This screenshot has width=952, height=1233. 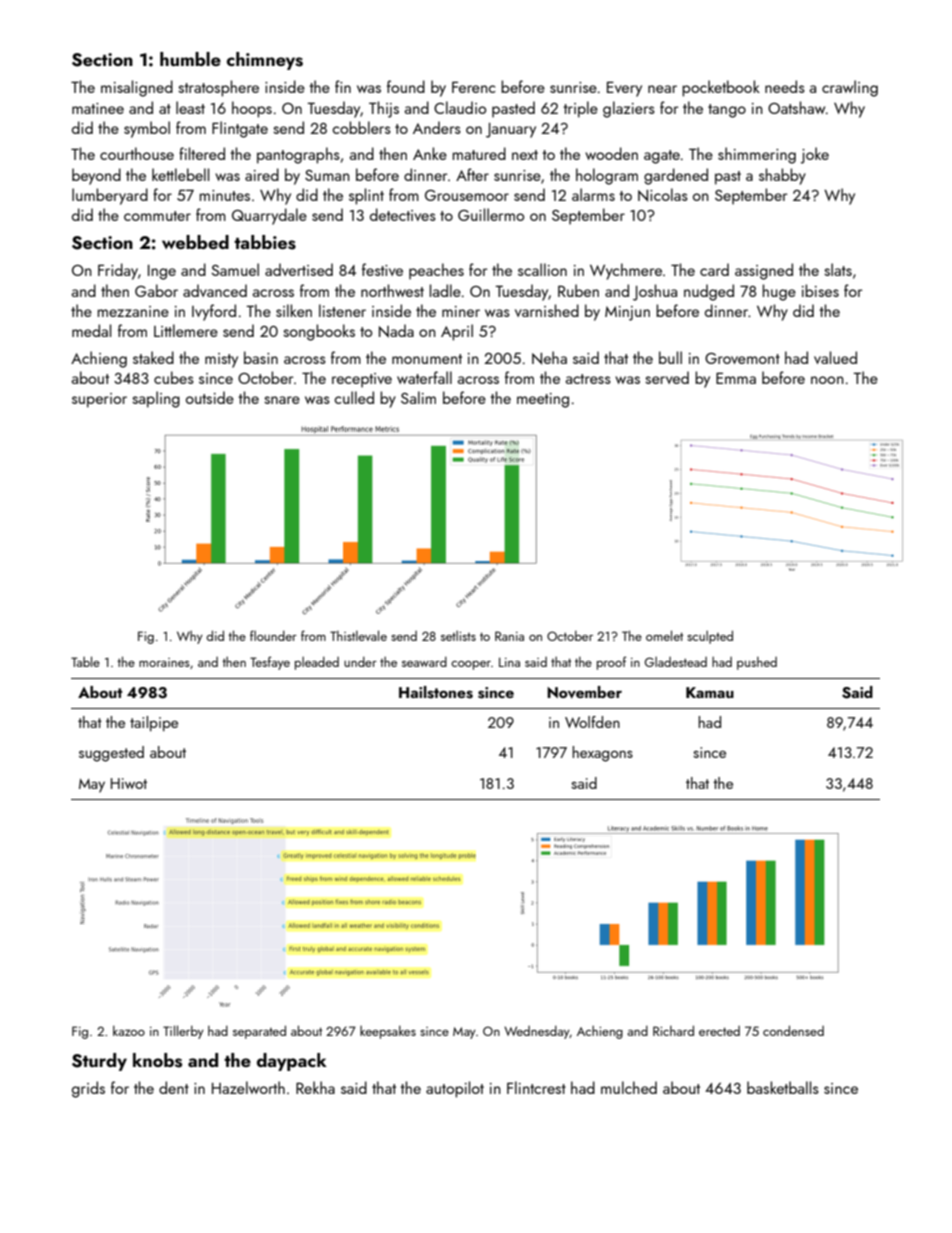 I want to click on slats, so click(x=838, y=269).
